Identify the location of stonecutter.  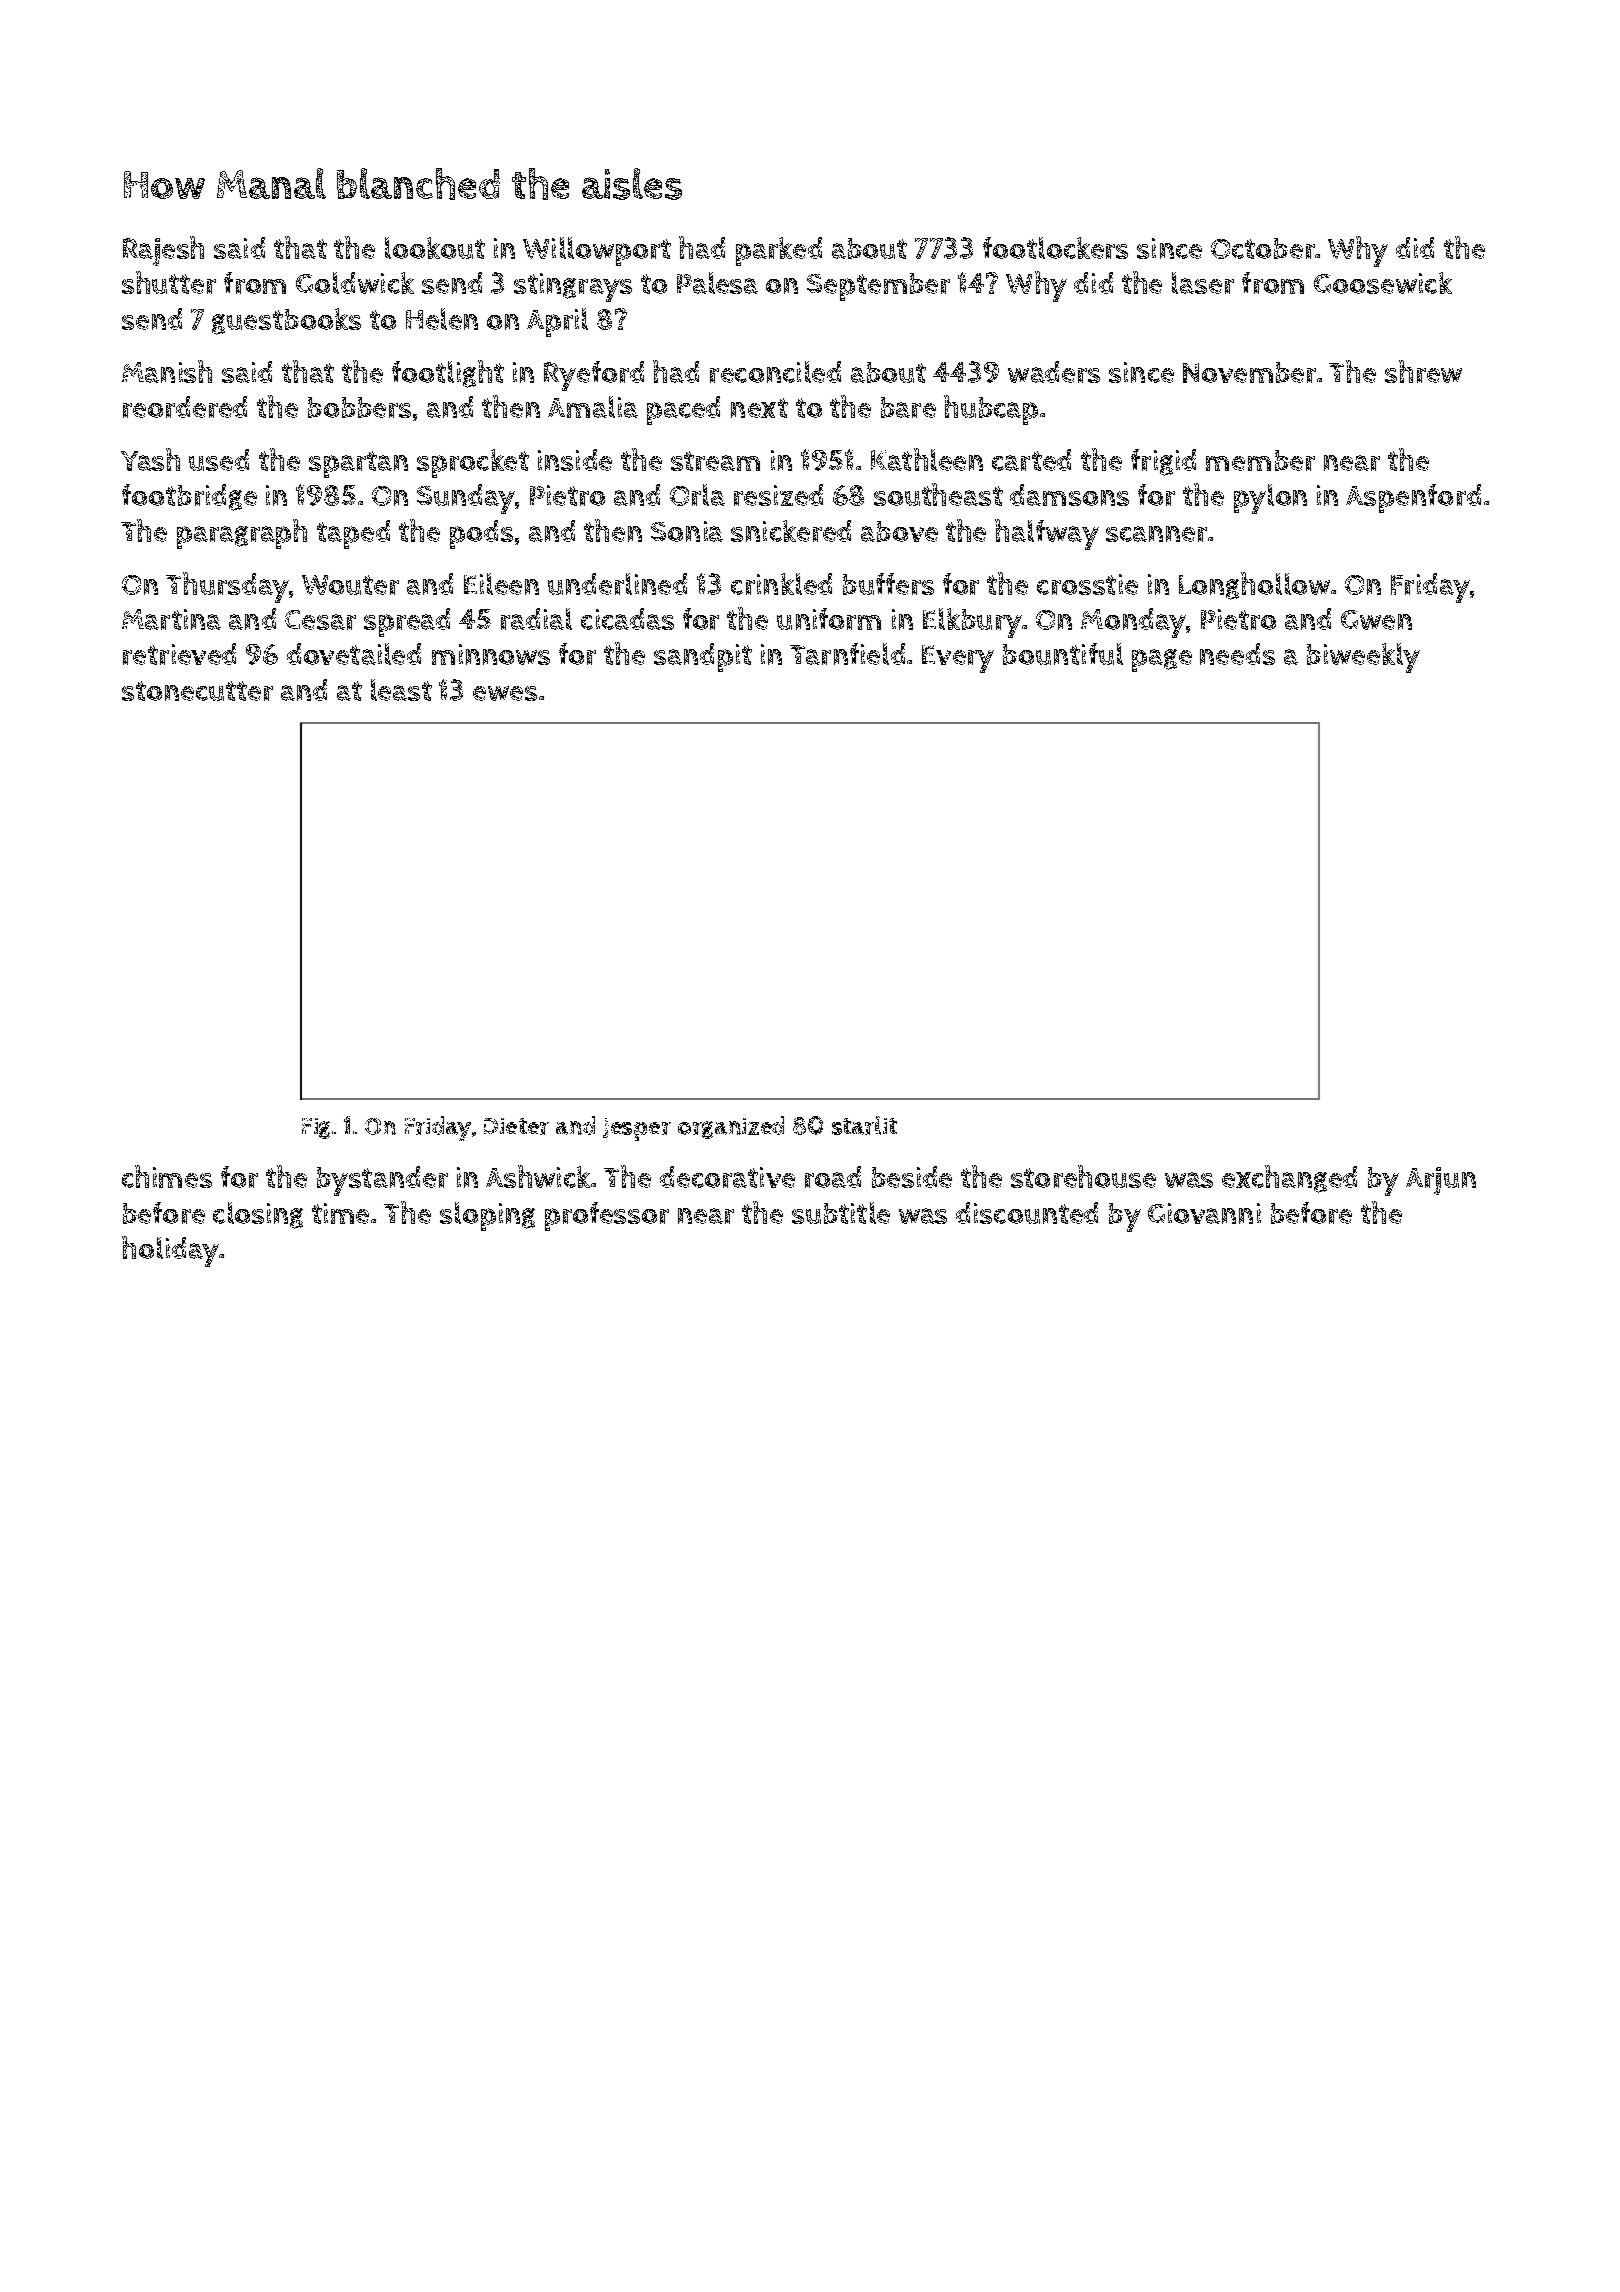
(197, 691).
